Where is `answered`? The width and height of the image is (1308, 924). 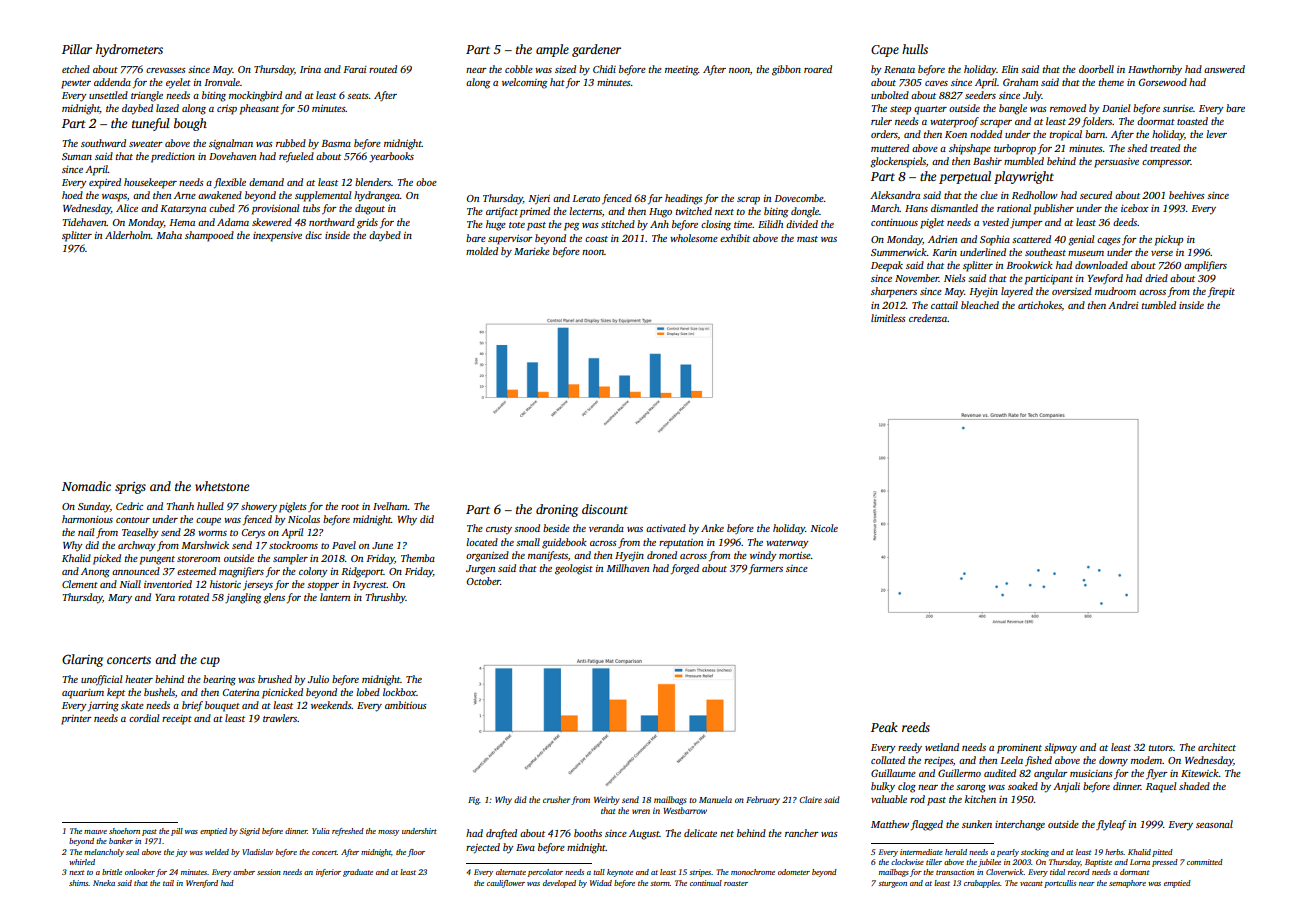
answered is located at coordinates (1224, 69).
